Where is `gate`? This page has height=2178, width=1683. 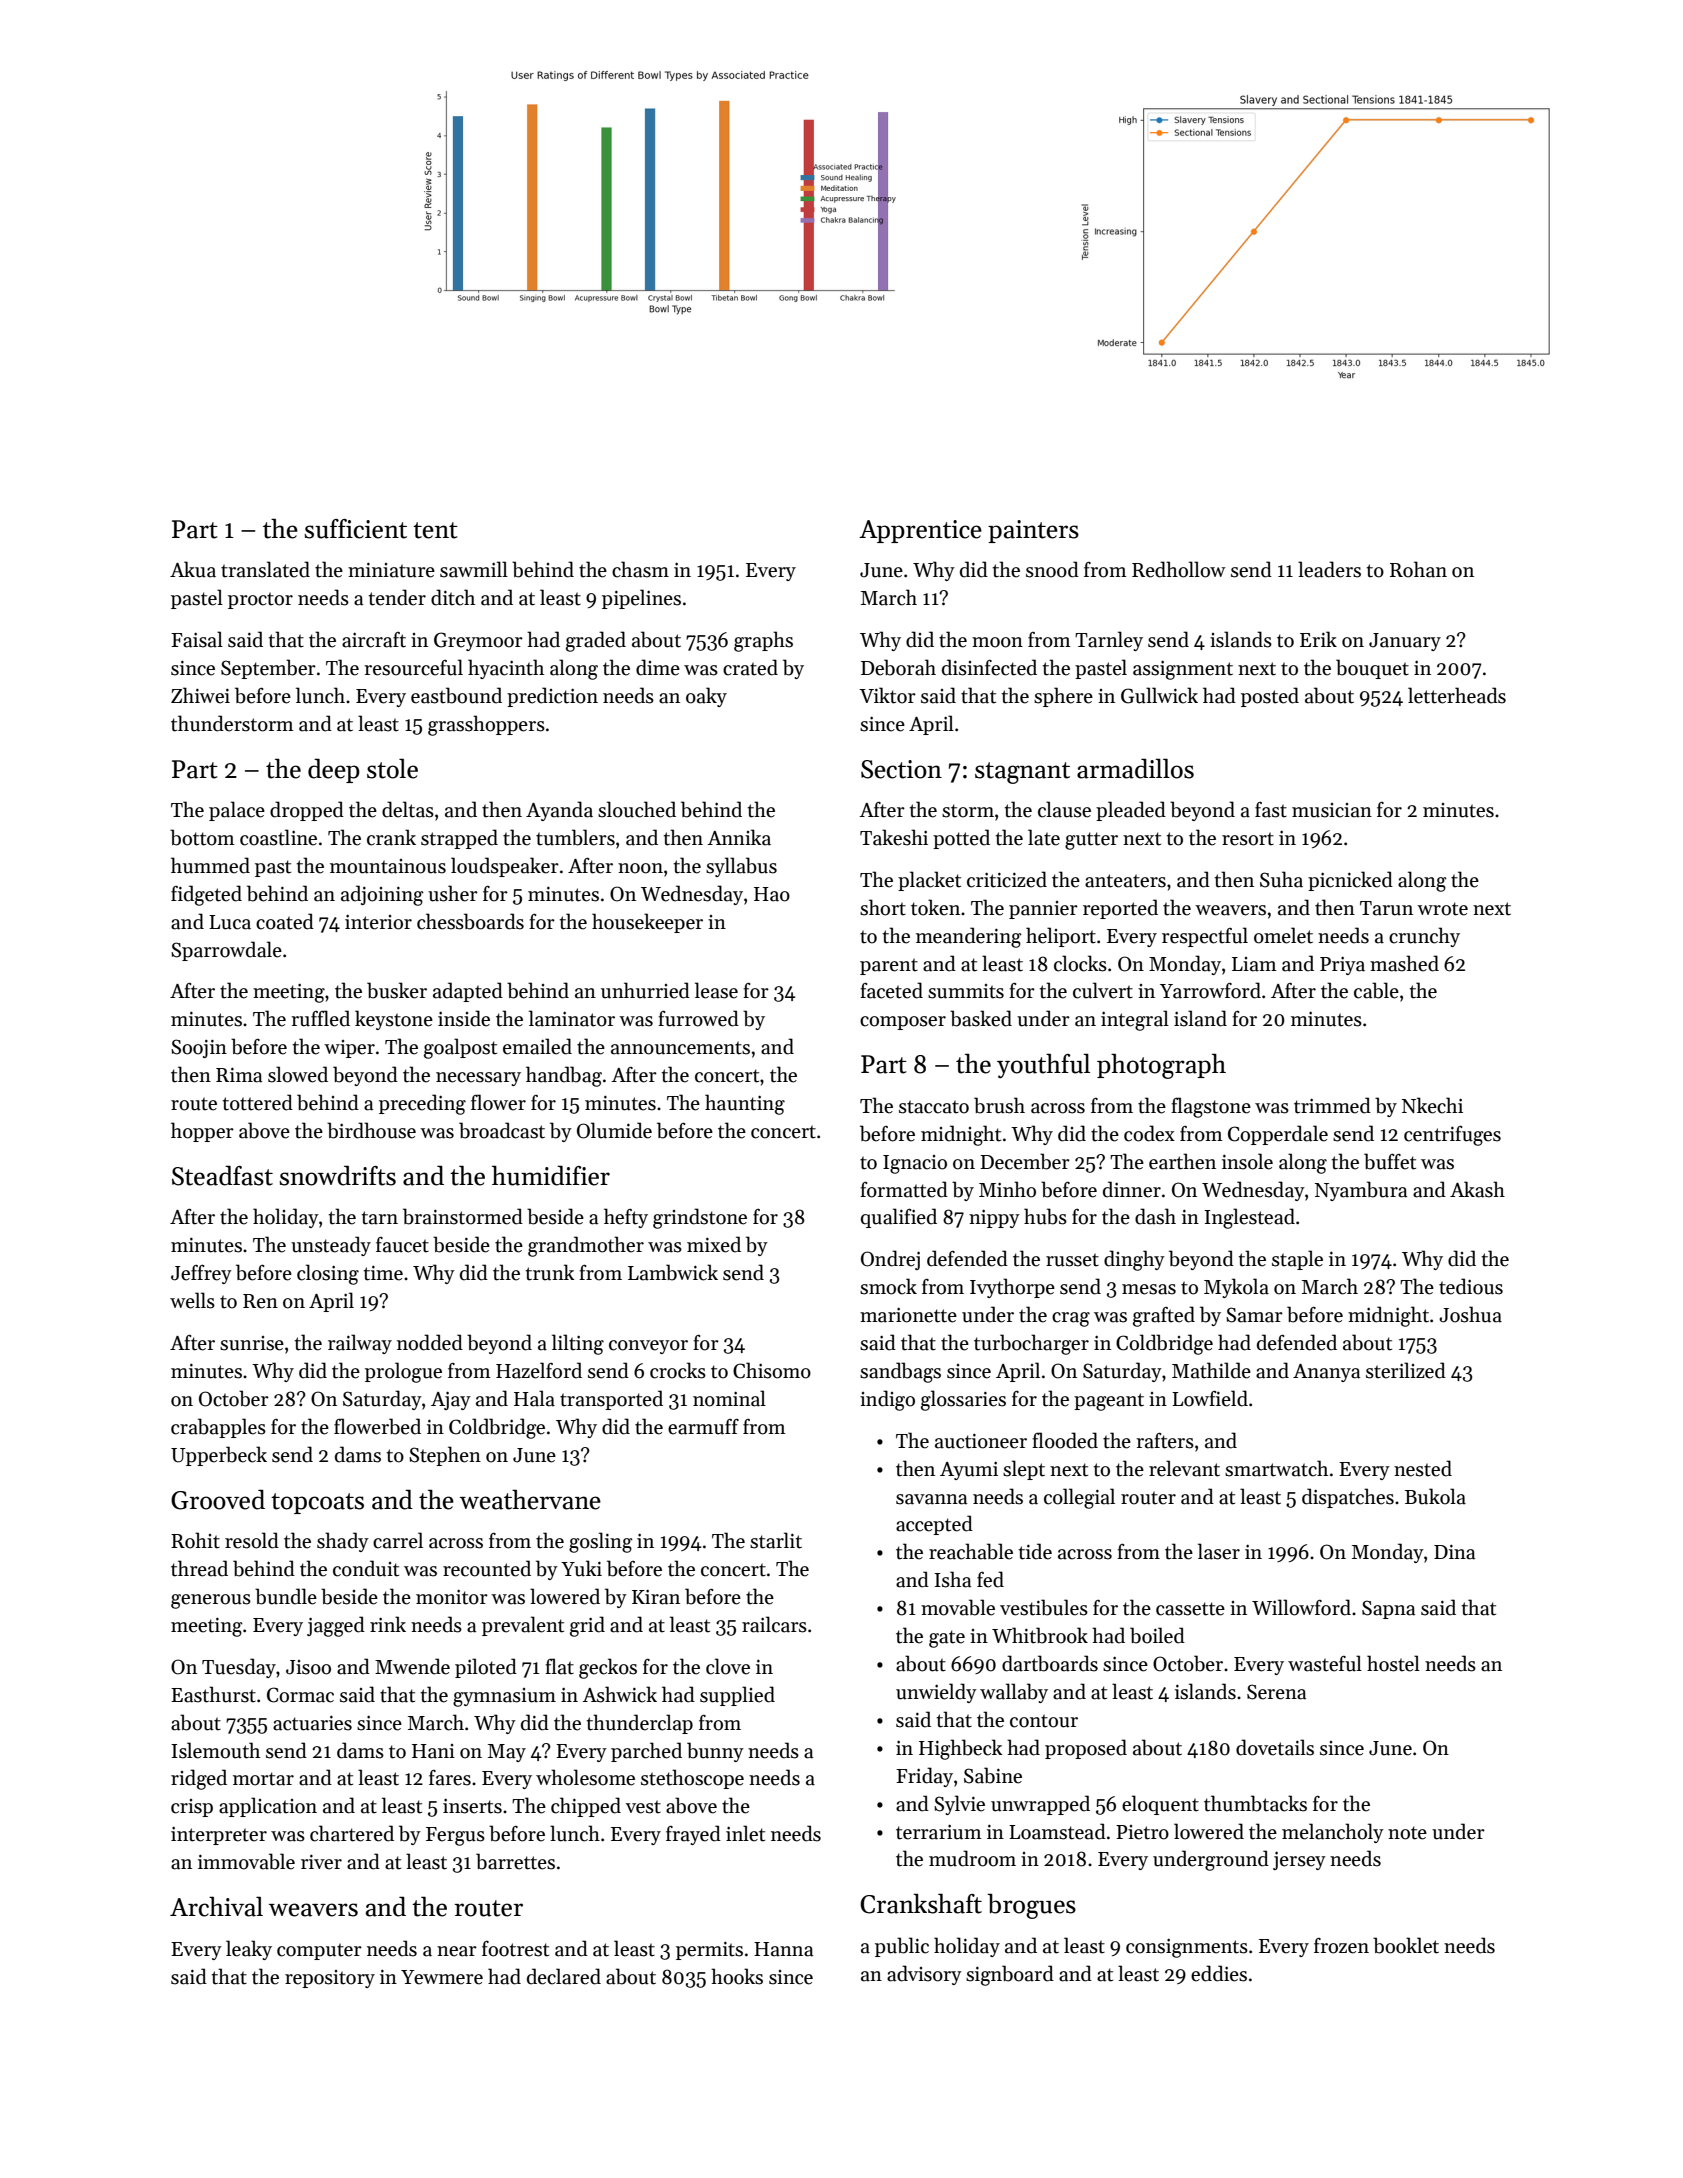
gate is located at coordinates (947, 1639).
